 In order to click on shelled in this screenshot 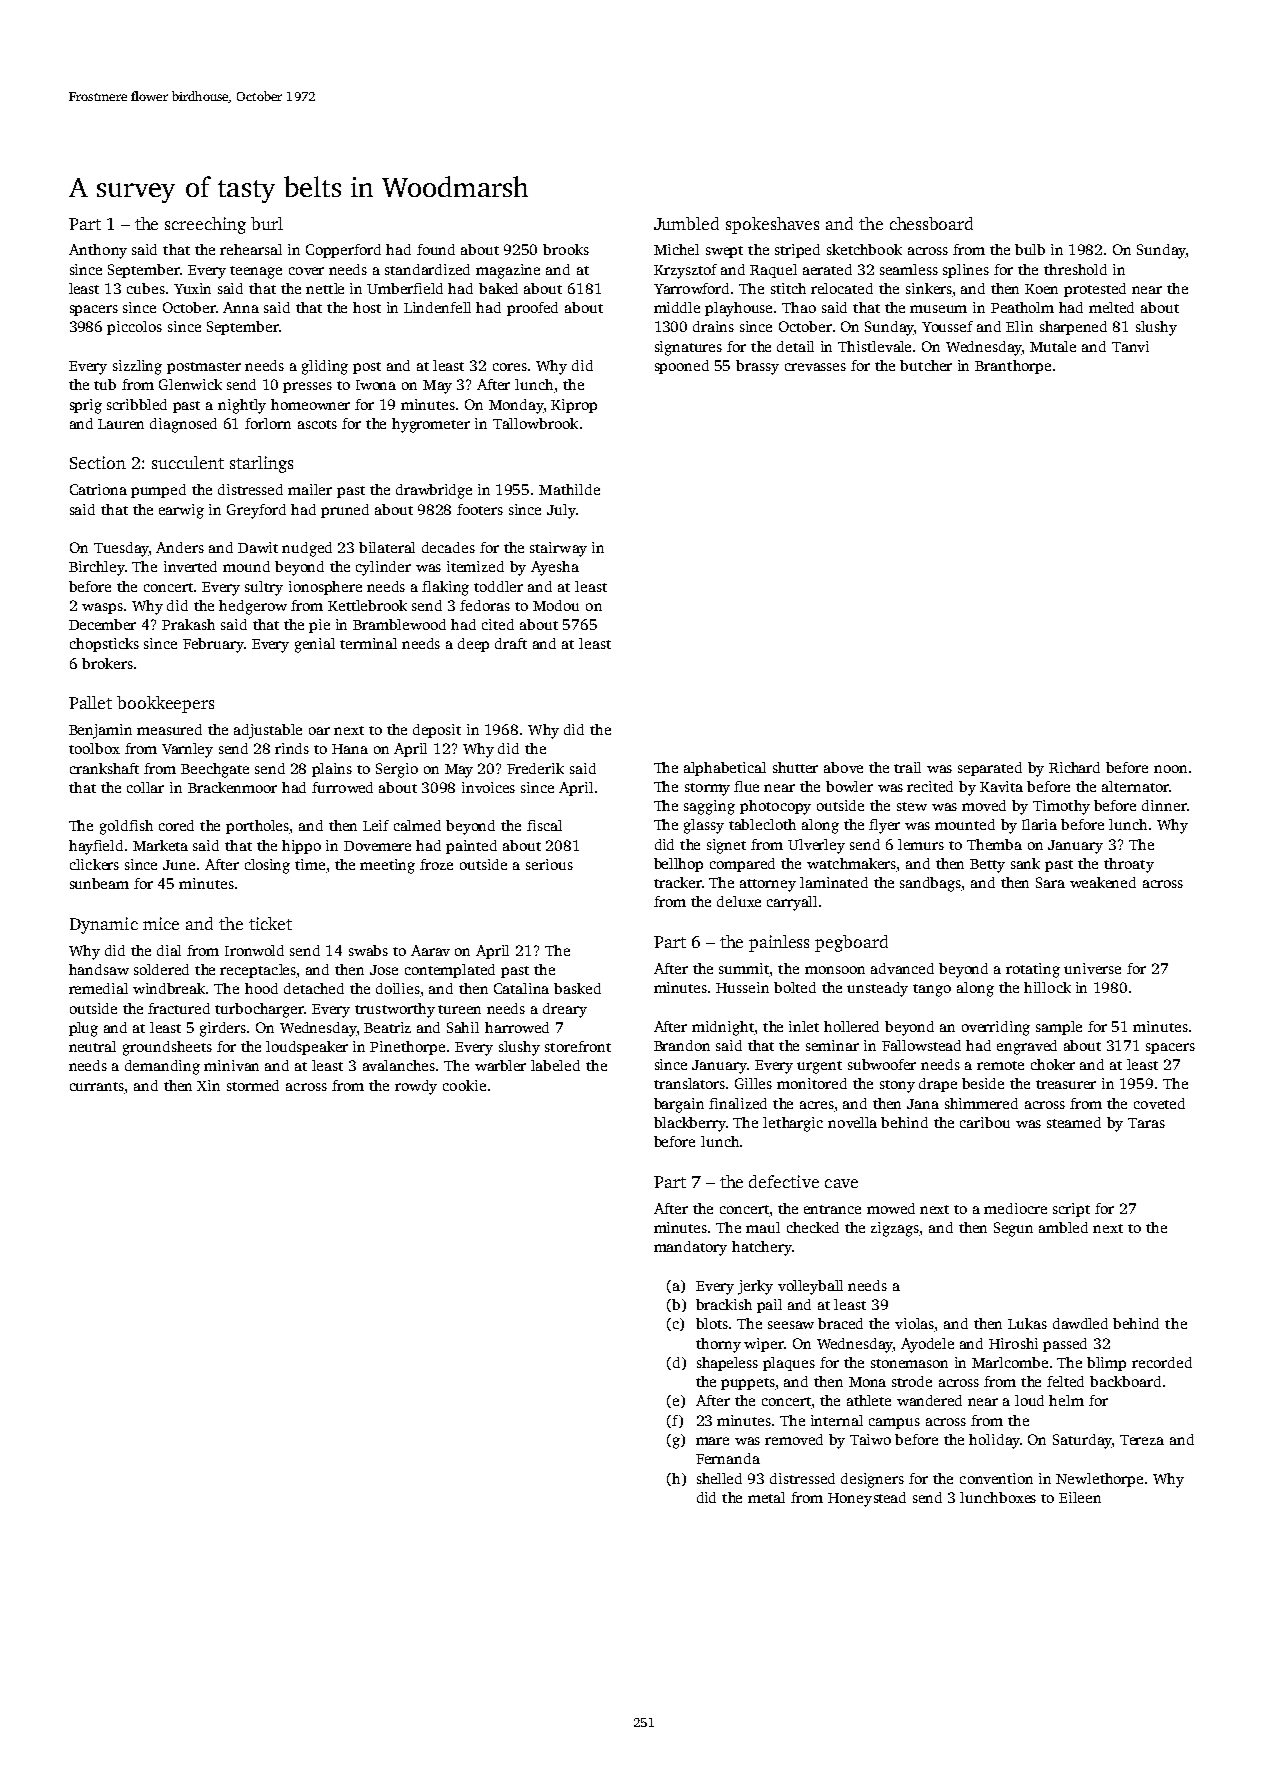, I will do `click(719, 1478)`.
